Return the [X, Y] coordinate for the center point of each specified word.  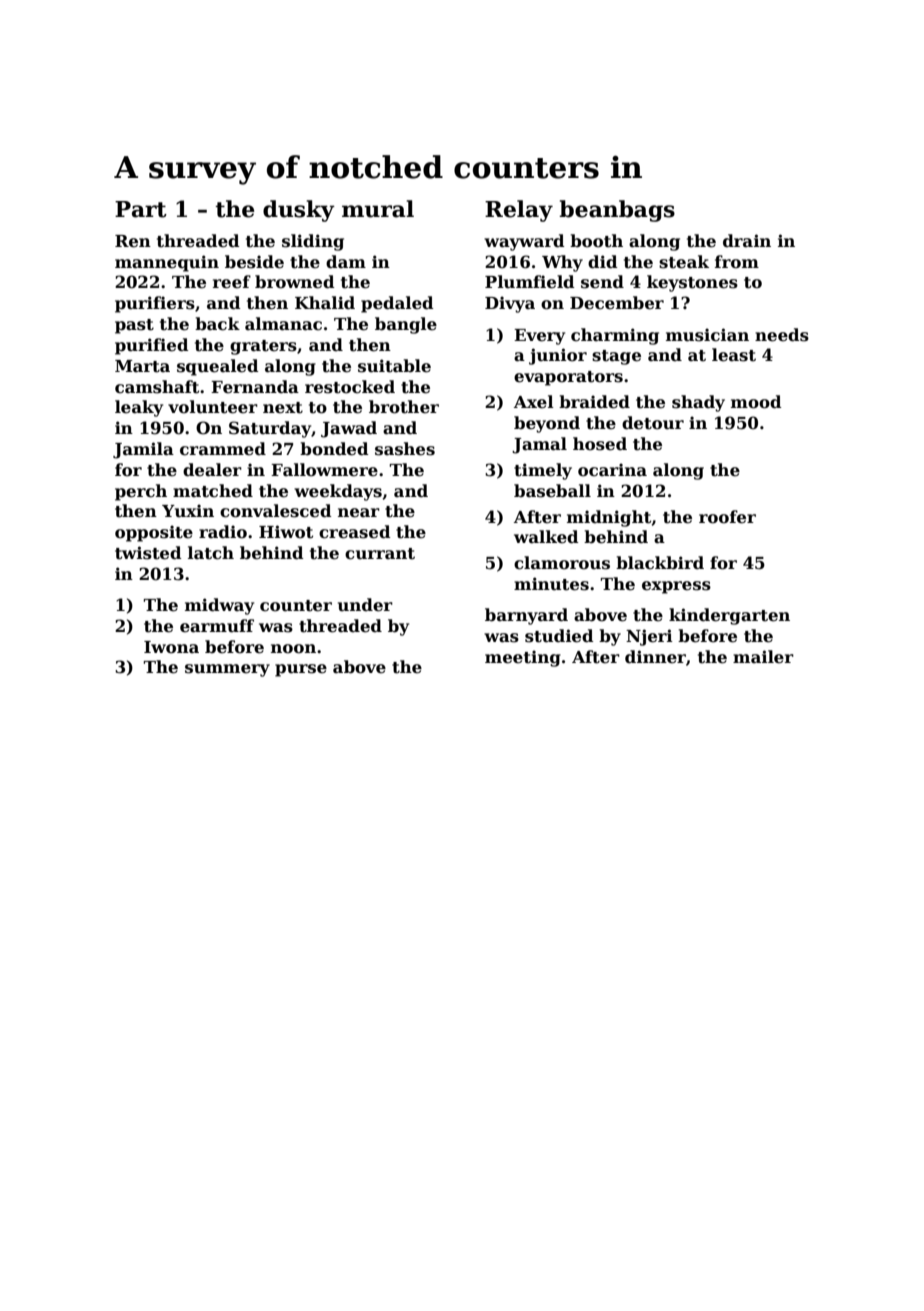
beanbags [617, 211]
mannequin [167, 263]
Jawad [349, 429]
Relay [519, 211]
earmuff [217, 626]
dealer [212, 470]
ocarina [612, 470]
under [365, 605]
